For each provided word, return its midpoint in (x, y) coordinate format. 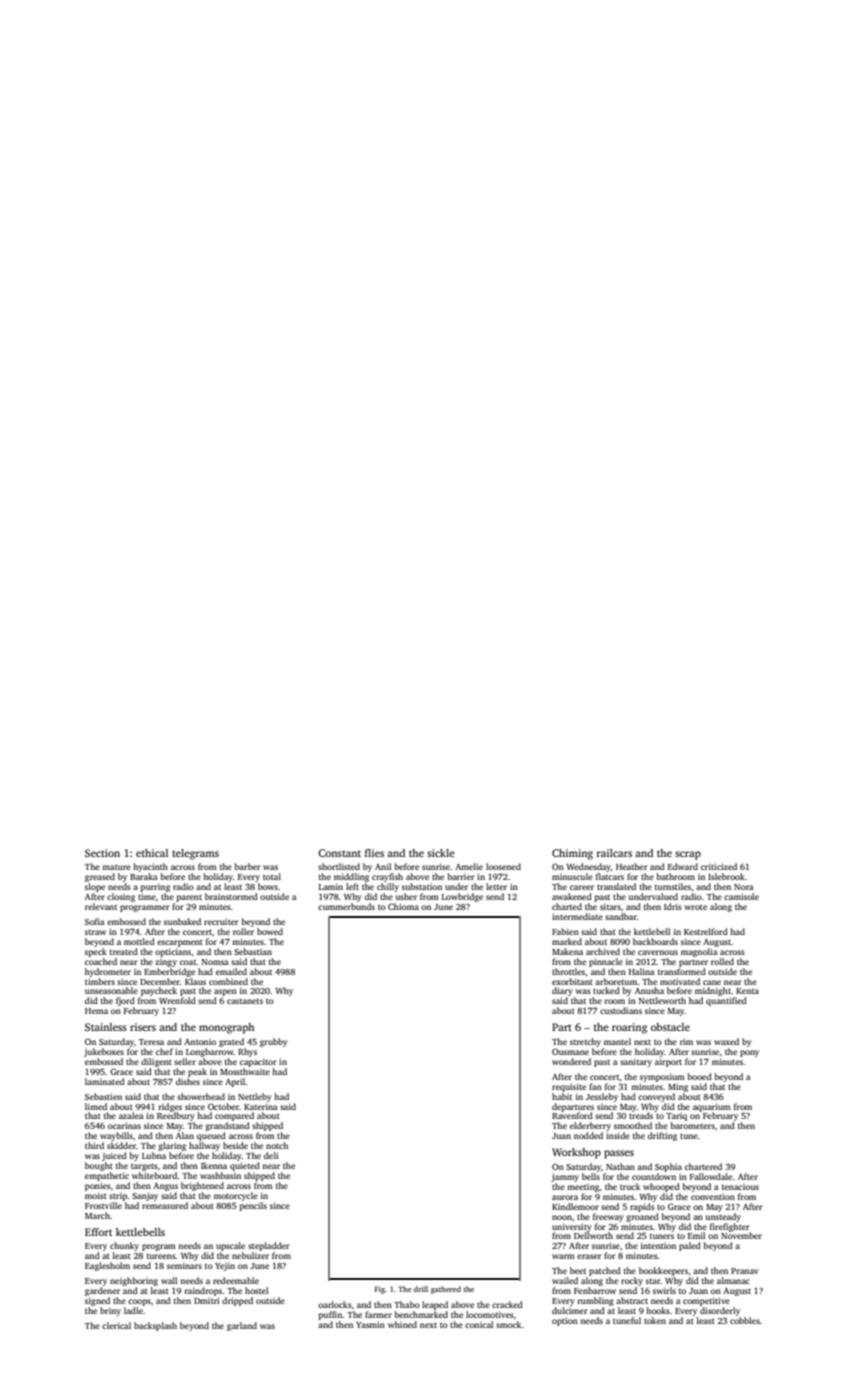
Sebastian (253, 951)
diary (562, 991)
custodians (621, 1010)
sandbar (621, 916)
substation (422, 886)
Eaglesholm (107, 1266)
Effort (98, 1232)
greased (100, 877)
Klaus (195, 981)
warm (563, 1256)
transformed (682, 971)
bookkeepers (663, 1271)
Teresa (151, 1042)
